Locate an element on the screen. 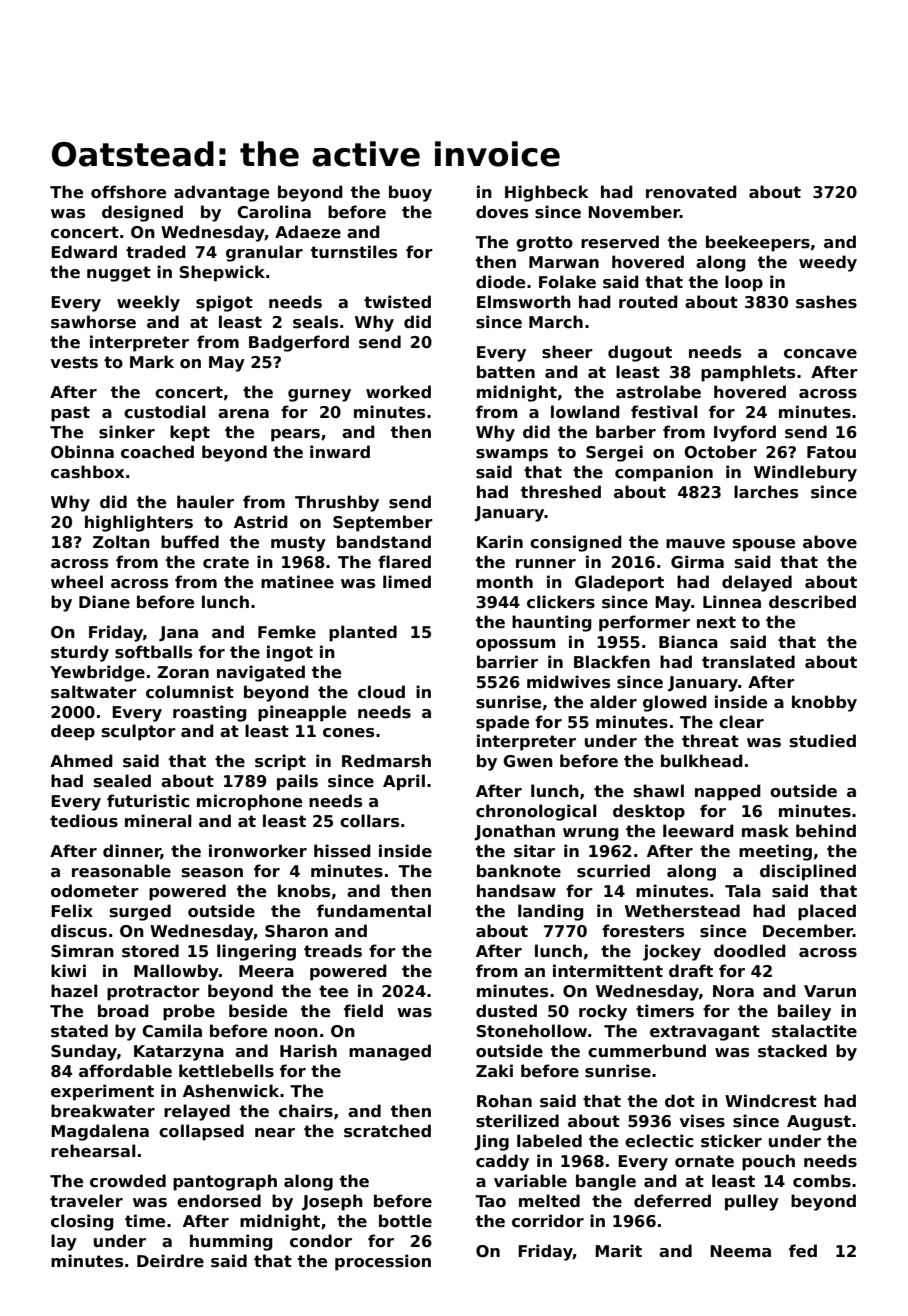  planted is located at coordinates (363, 633).
